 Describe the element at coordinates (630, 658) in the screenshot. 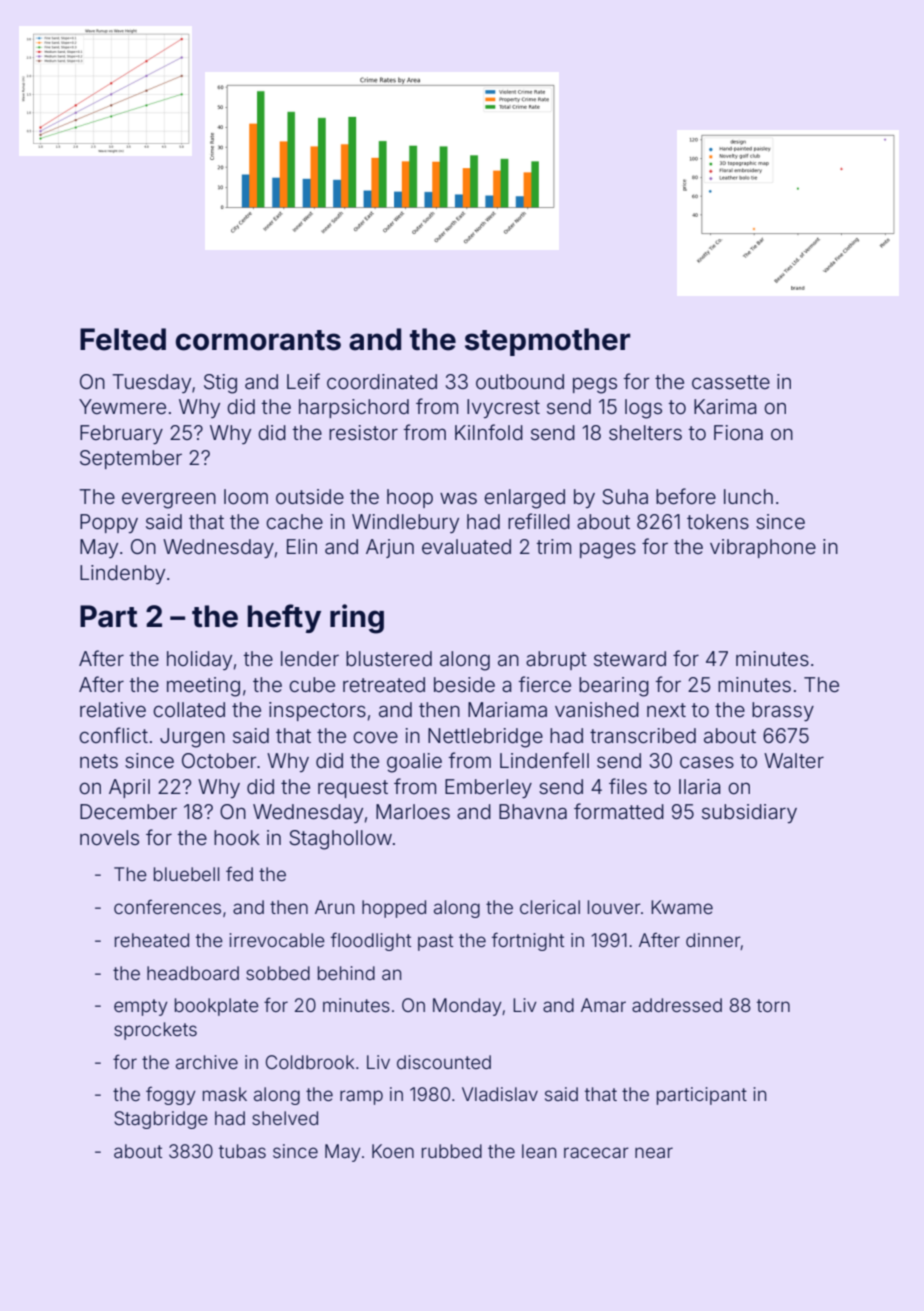

I see `steward` at that location.
